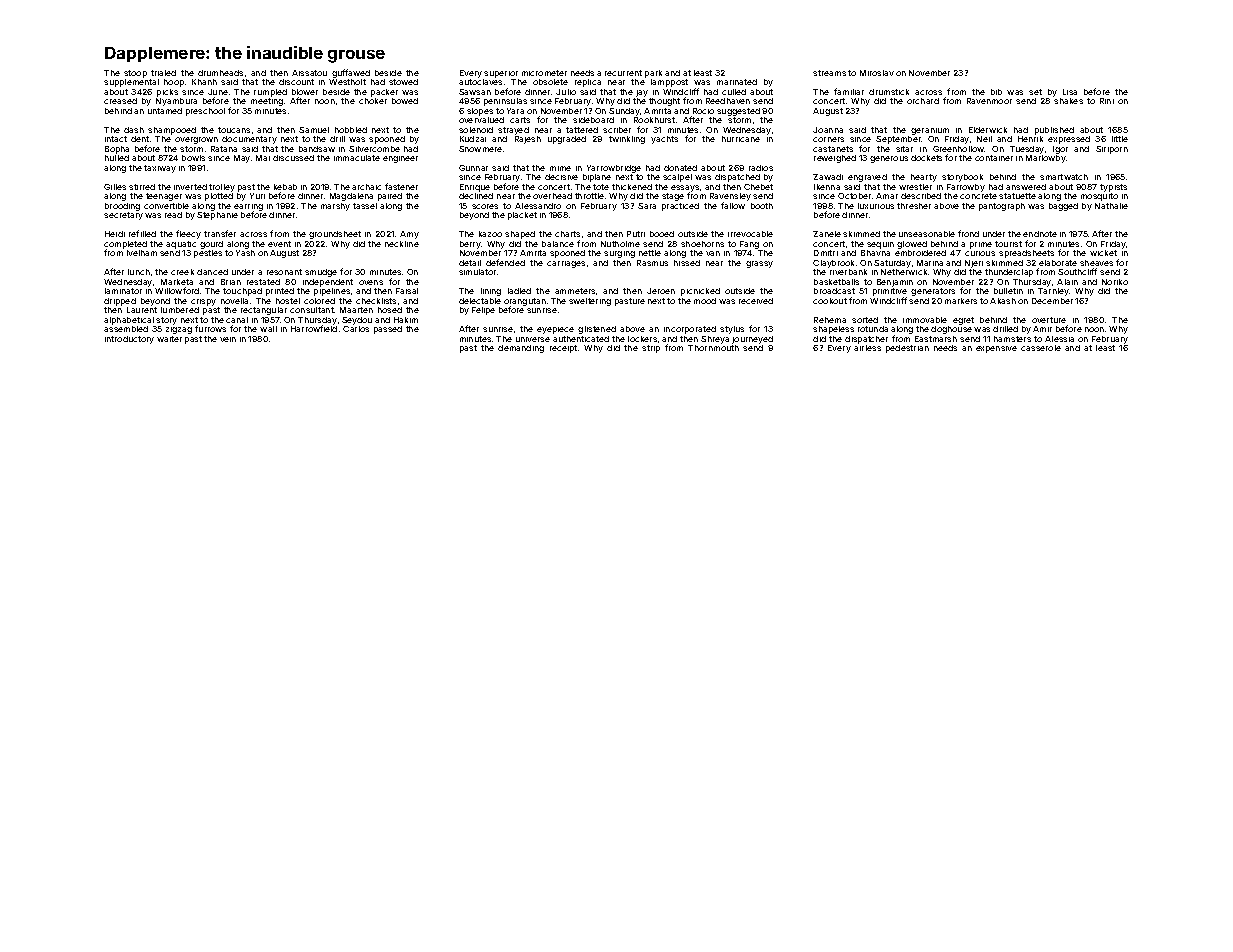 The image size is (1233, 952). What do you see at coordinates (116, 139) in the screenshot?
I see `intact` at bounding box center [116, 139].
